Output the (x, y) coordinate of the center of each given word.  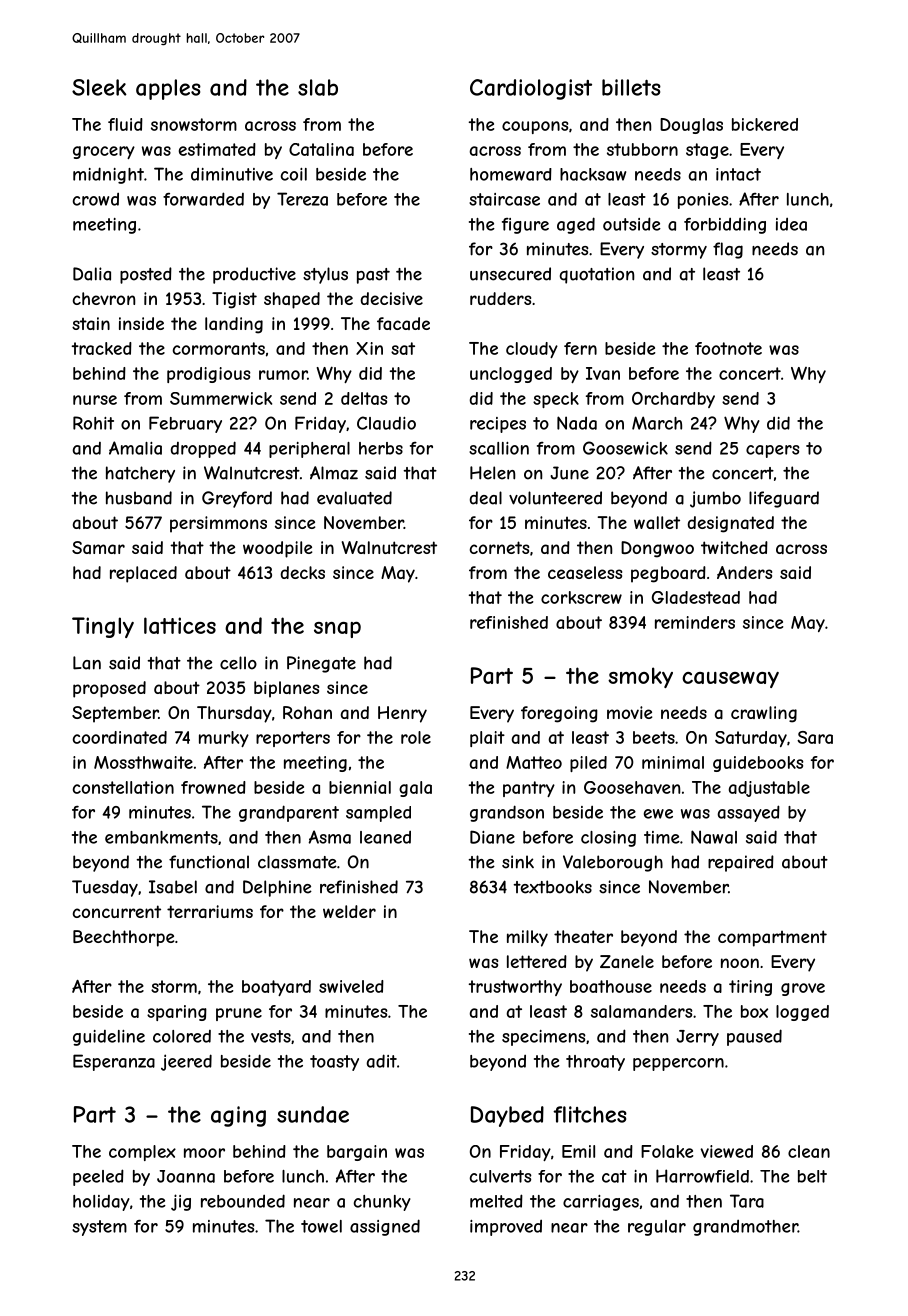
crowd (96, 199)
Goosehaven (632, 787)
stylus (325, 275)
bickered (765, 124)
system (99, 1228)
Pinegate (321, 664)
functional (209, 862)
